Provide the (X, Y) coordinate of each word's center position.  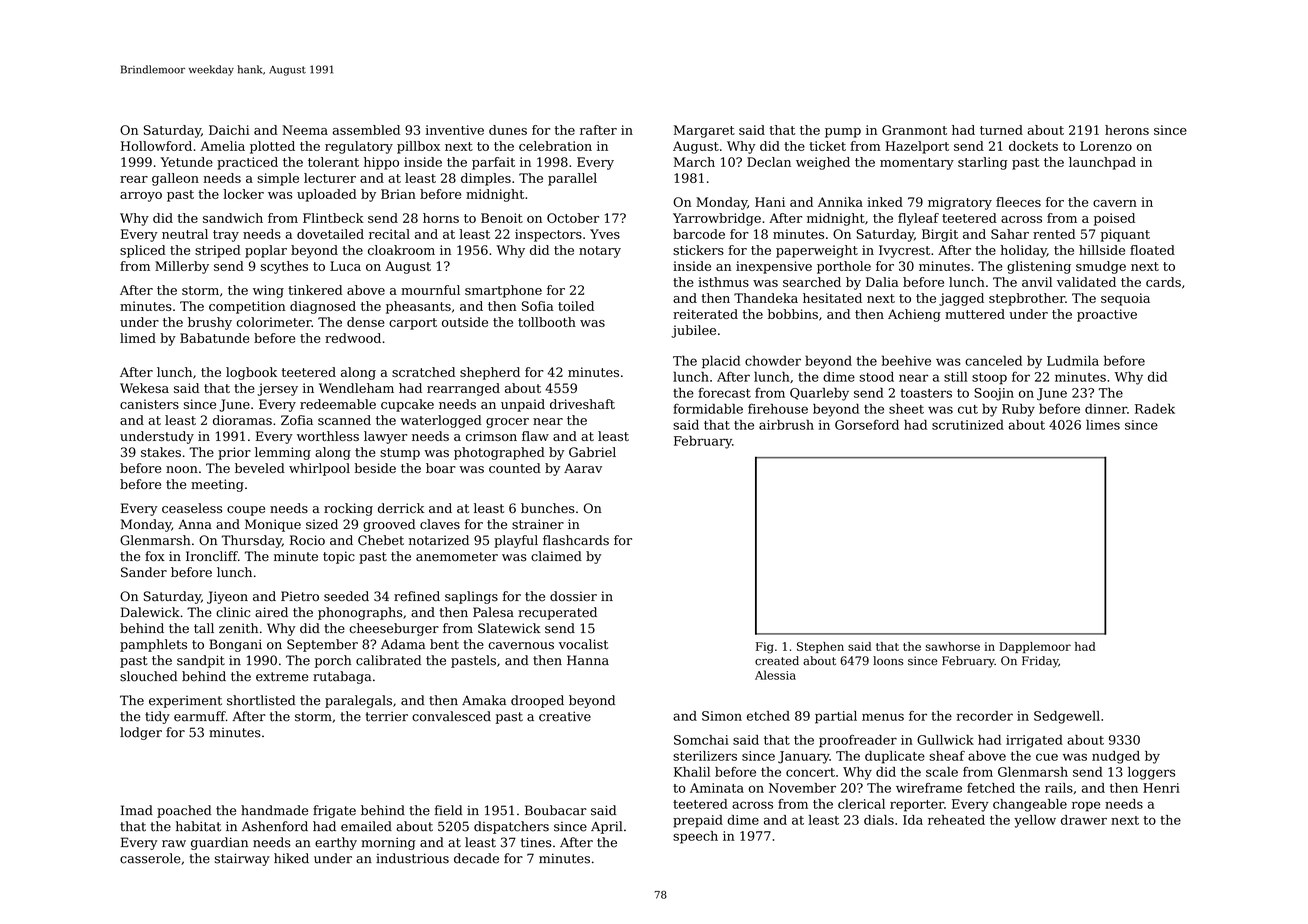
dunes (508, 130)
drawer (1084, 820)
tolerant (333, 162)
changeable (1030, 805)
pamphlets (153, 645)
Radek (1155, 408)
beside (375, 468)
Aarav (583, 468)
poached (184, 811)
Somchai (701, 740)
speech (695, 837)
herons (1127, 130)
